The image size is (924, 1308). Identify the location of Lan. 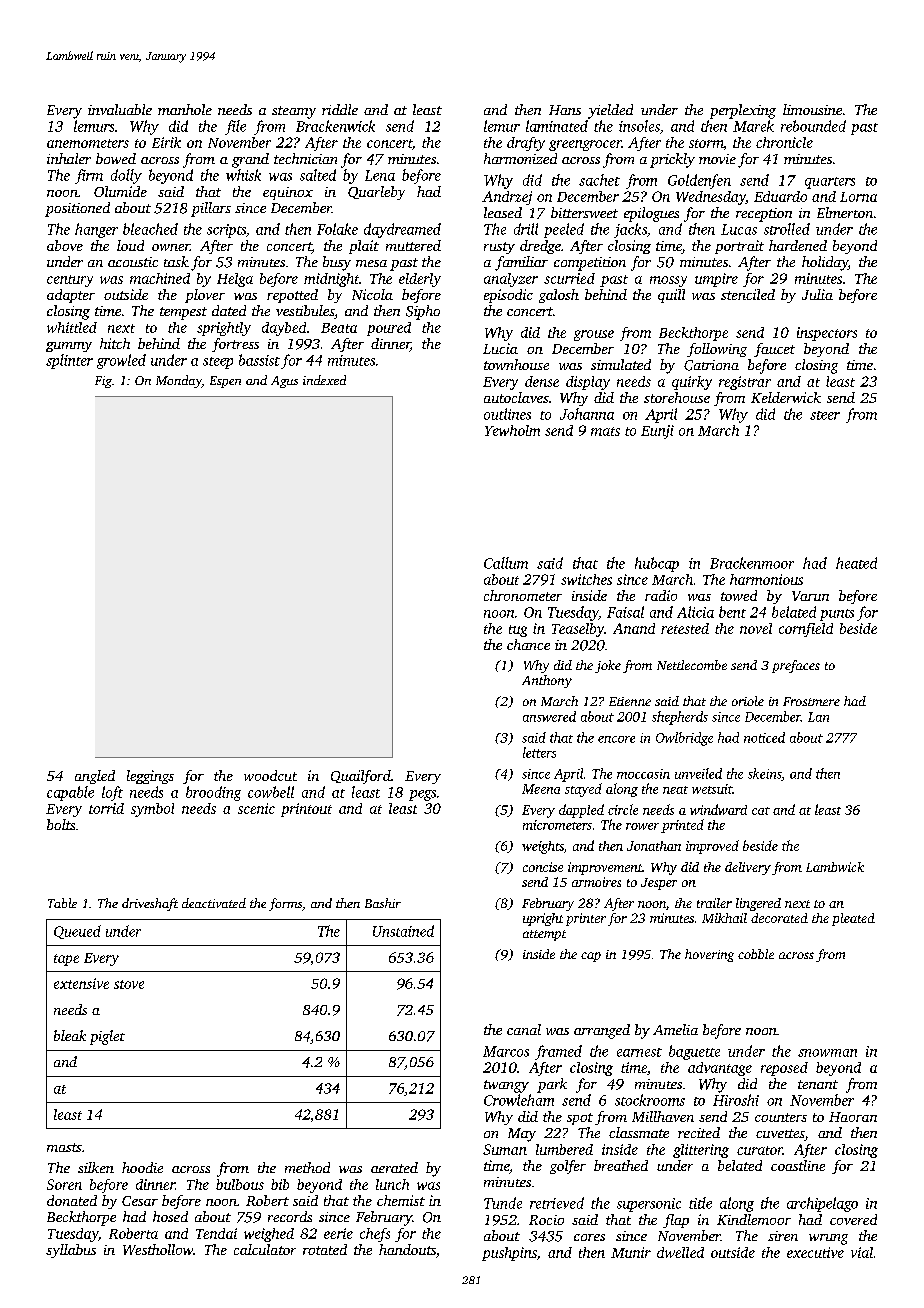
(818, 717).
